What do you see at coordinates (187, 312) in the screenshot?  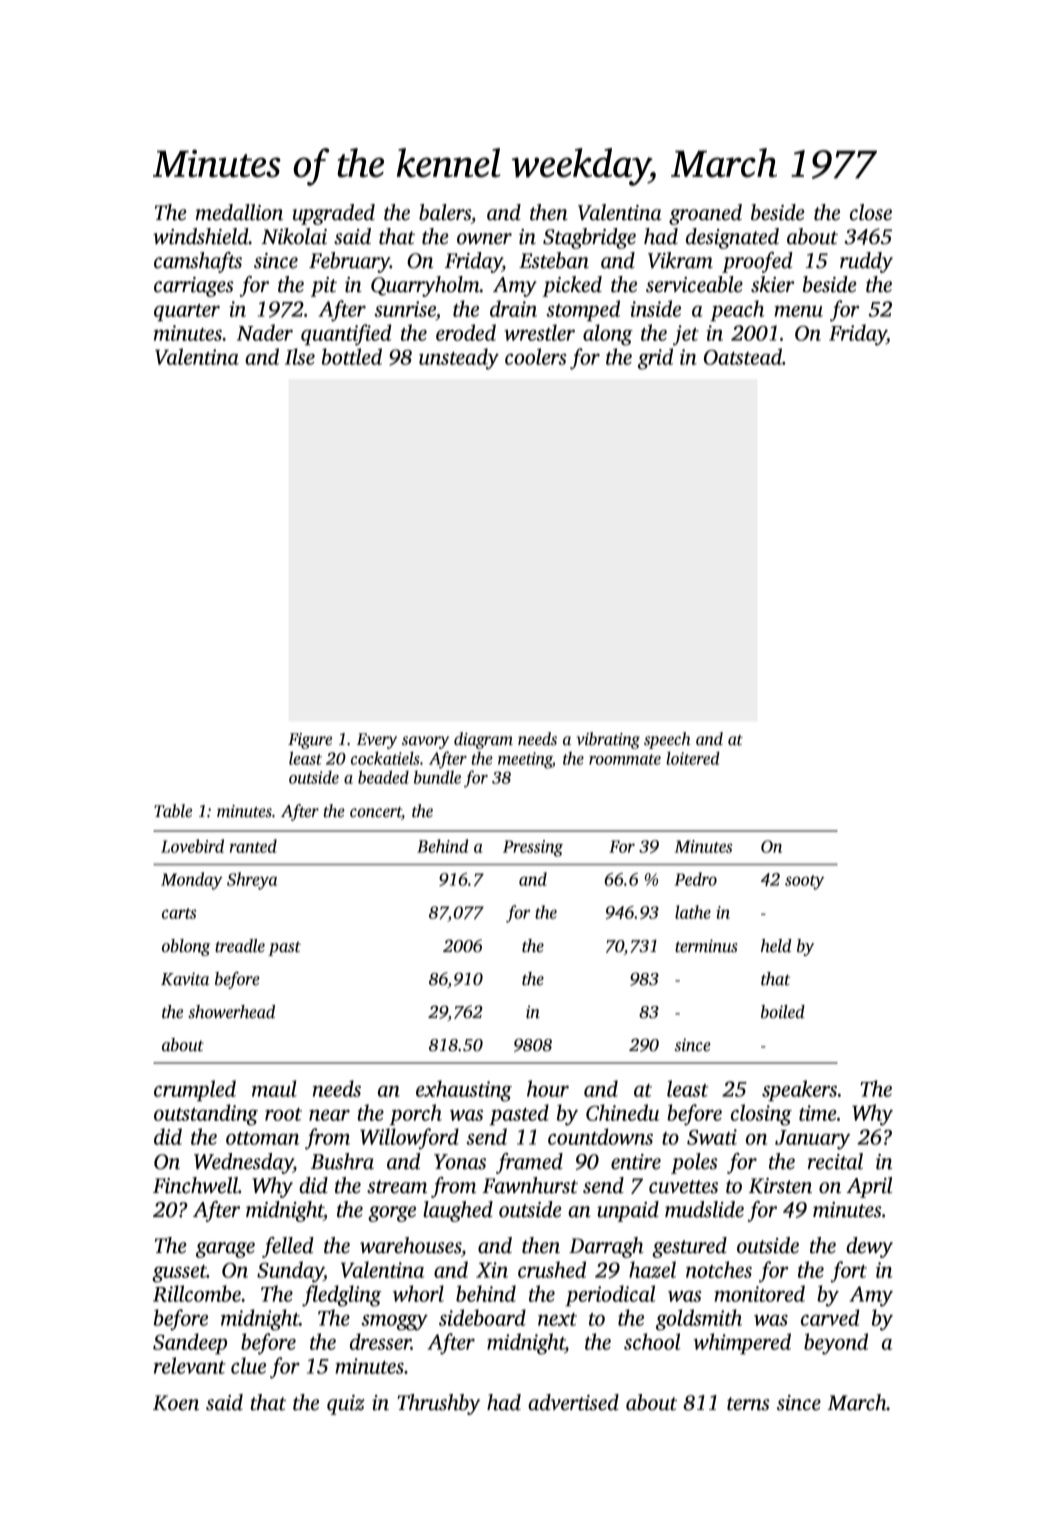 I see `quarter` at bounding box center [187, 312].
